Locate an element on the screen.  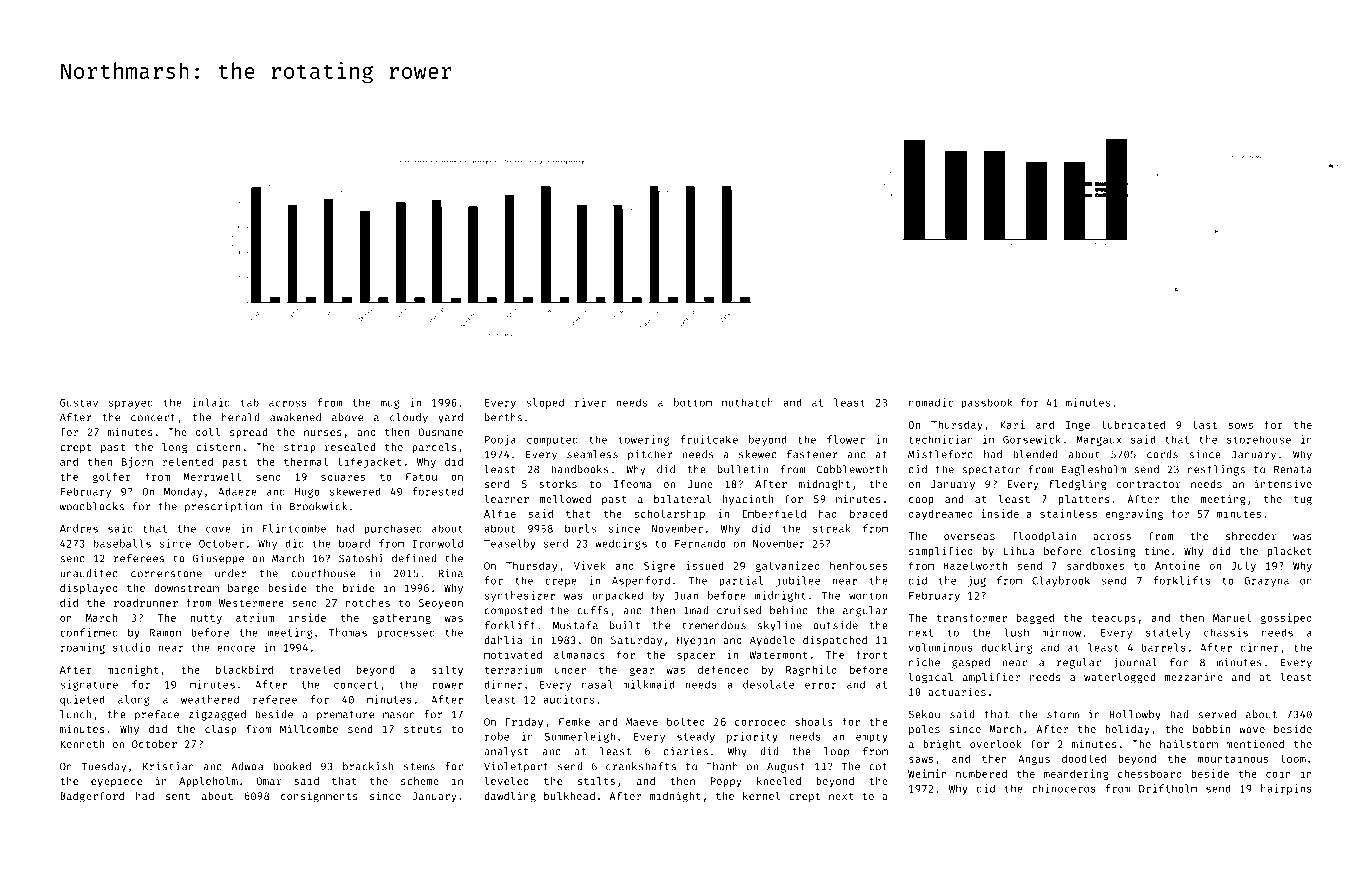
error is located at coordinates (820, 685).
